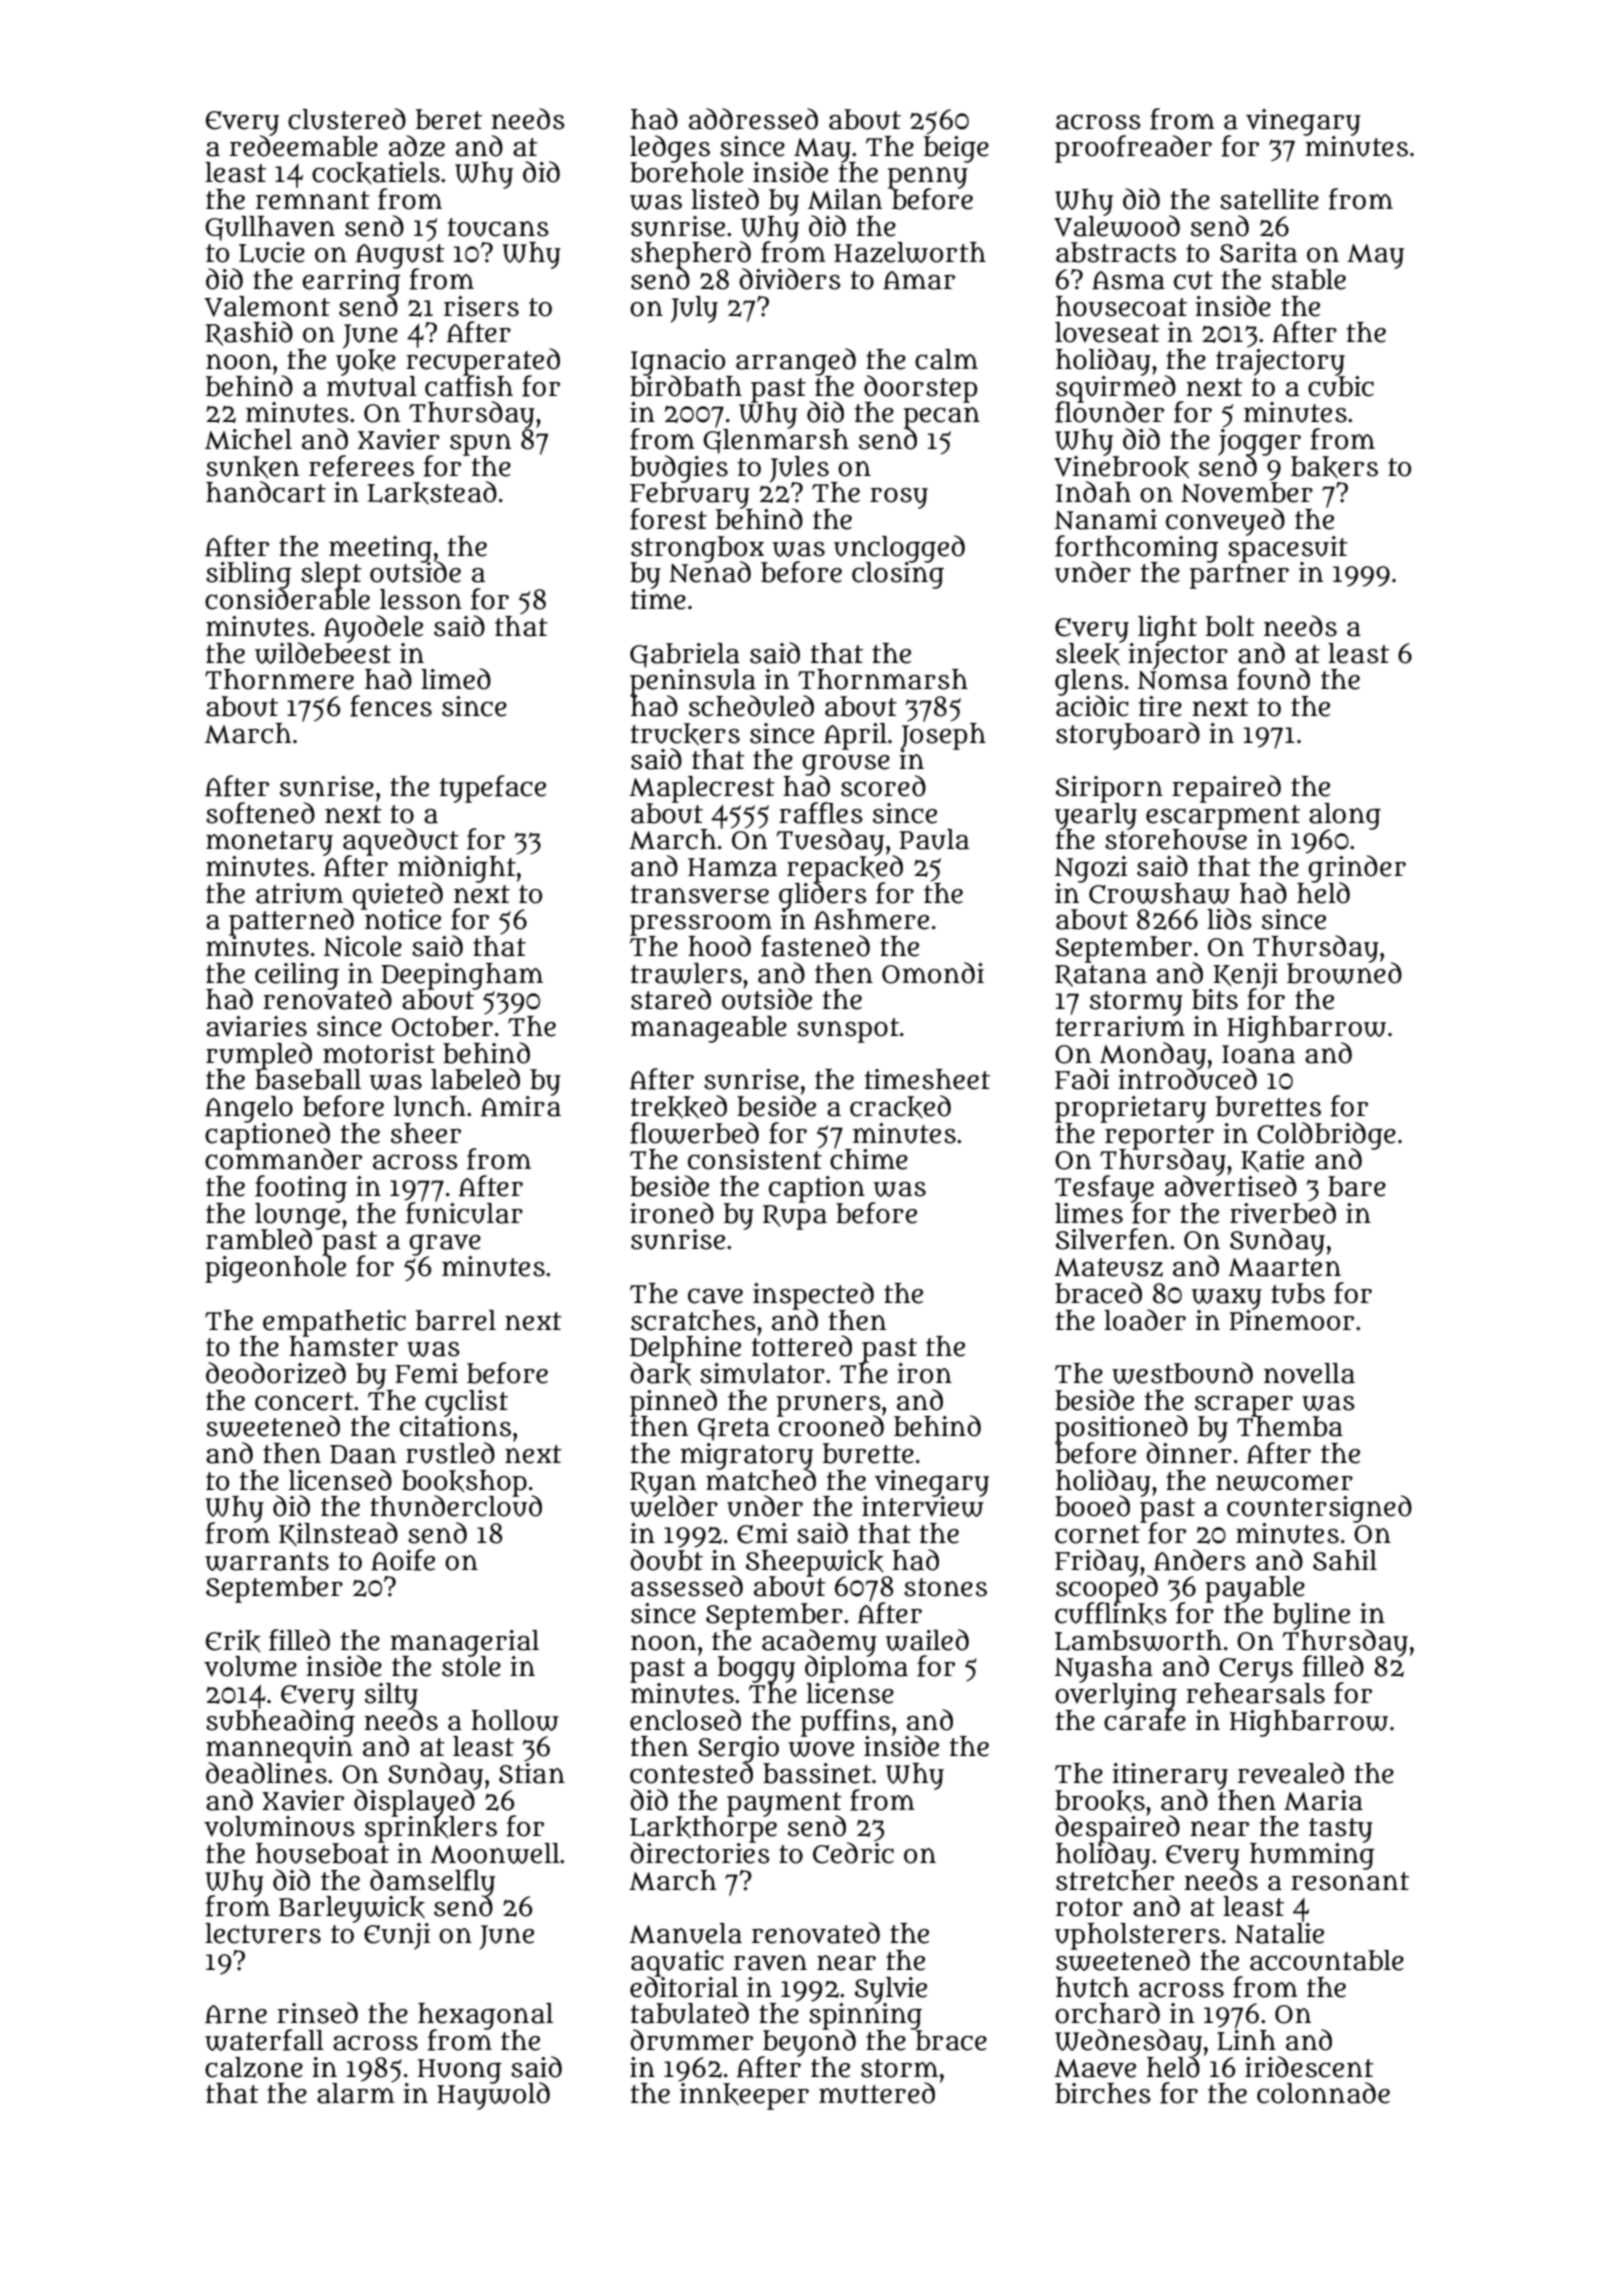  I want to click on Thornmere, so click(279, 679).
